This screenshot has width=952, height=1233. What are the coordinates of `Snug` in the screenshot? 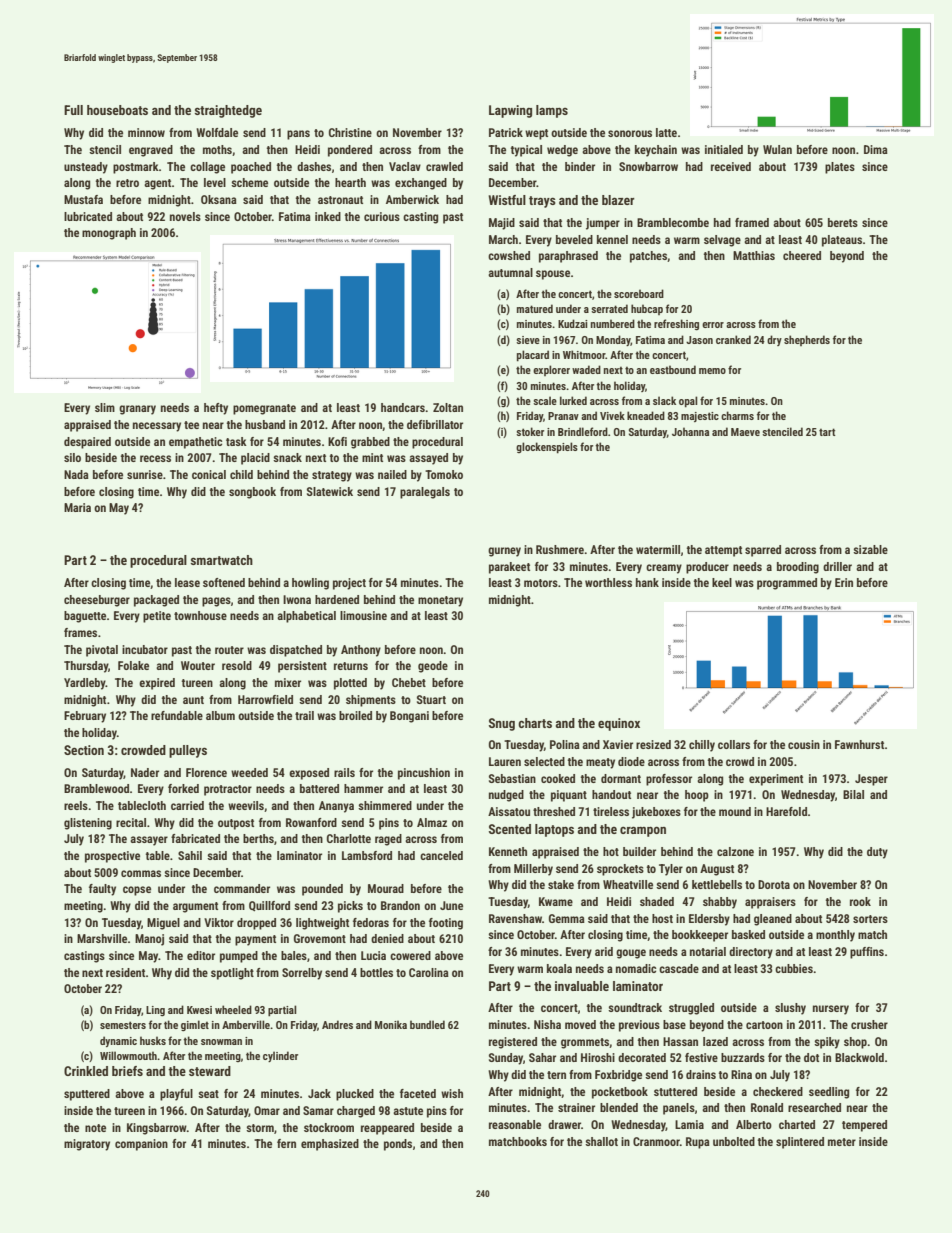 It's located at (502, 724).
